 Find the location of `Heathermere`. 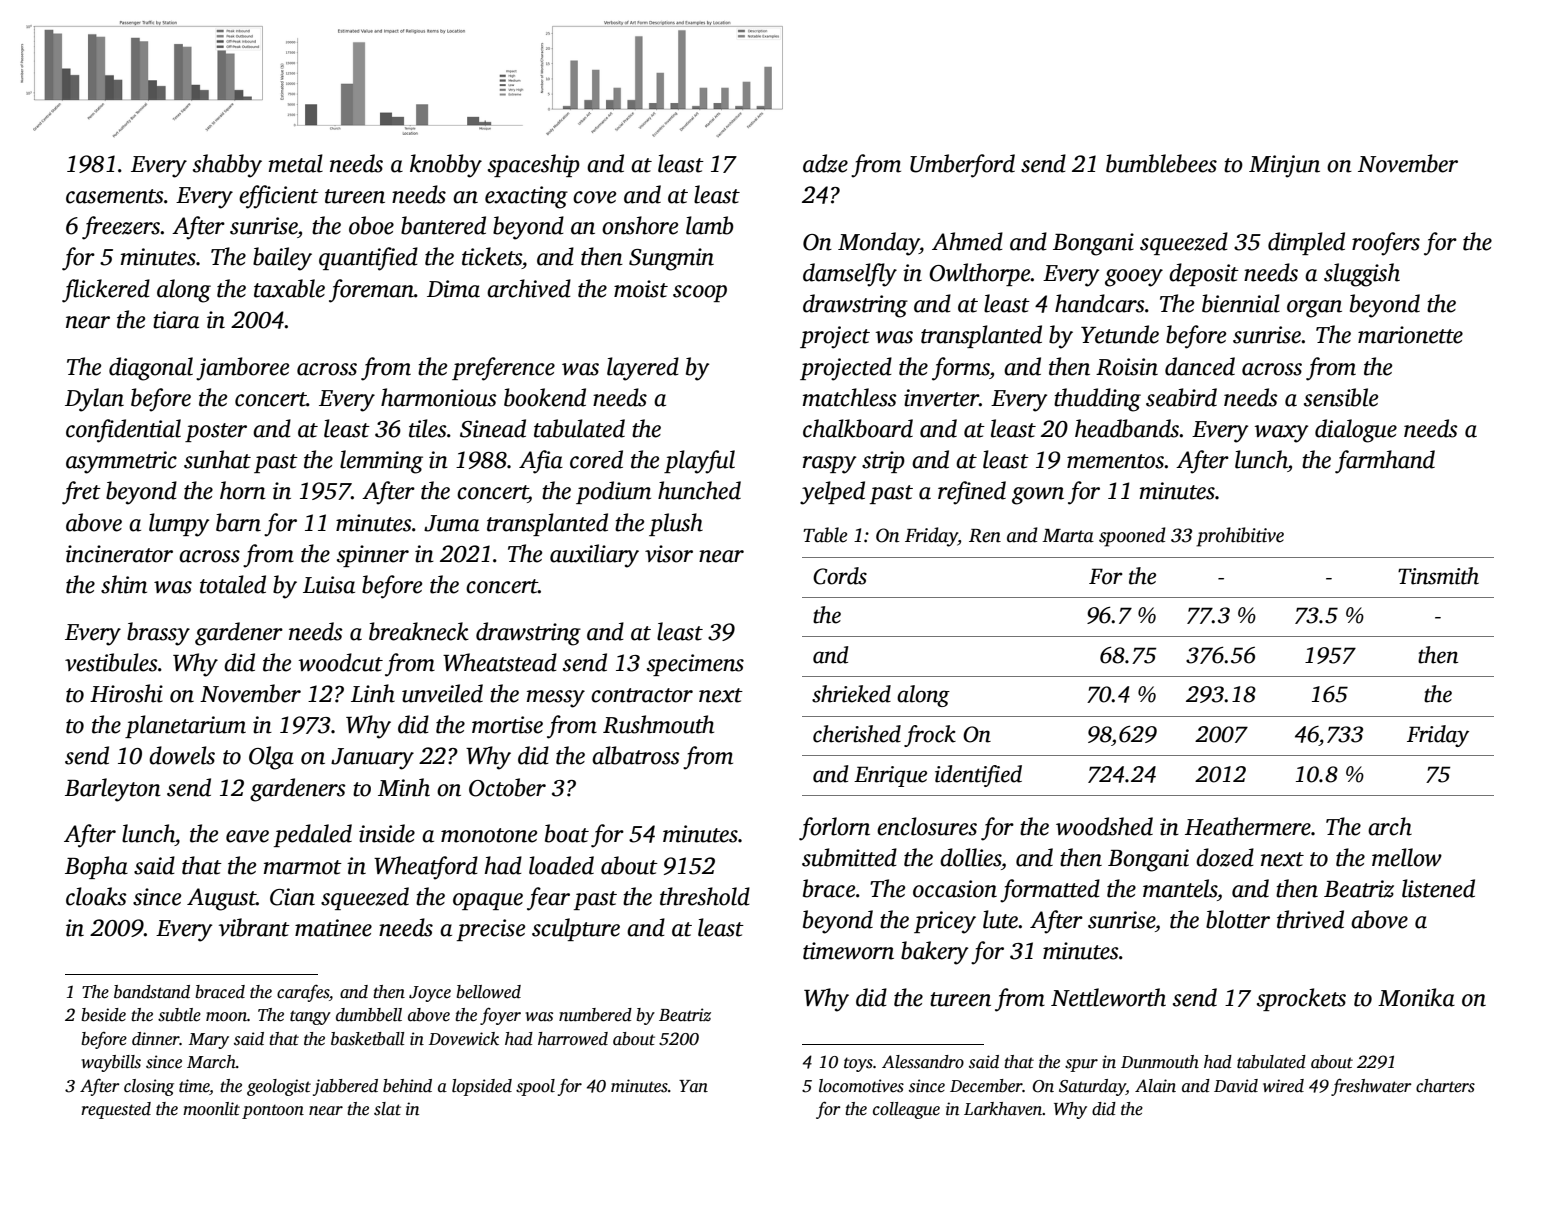

Heathermere is located at coordinates (1248, 826).
